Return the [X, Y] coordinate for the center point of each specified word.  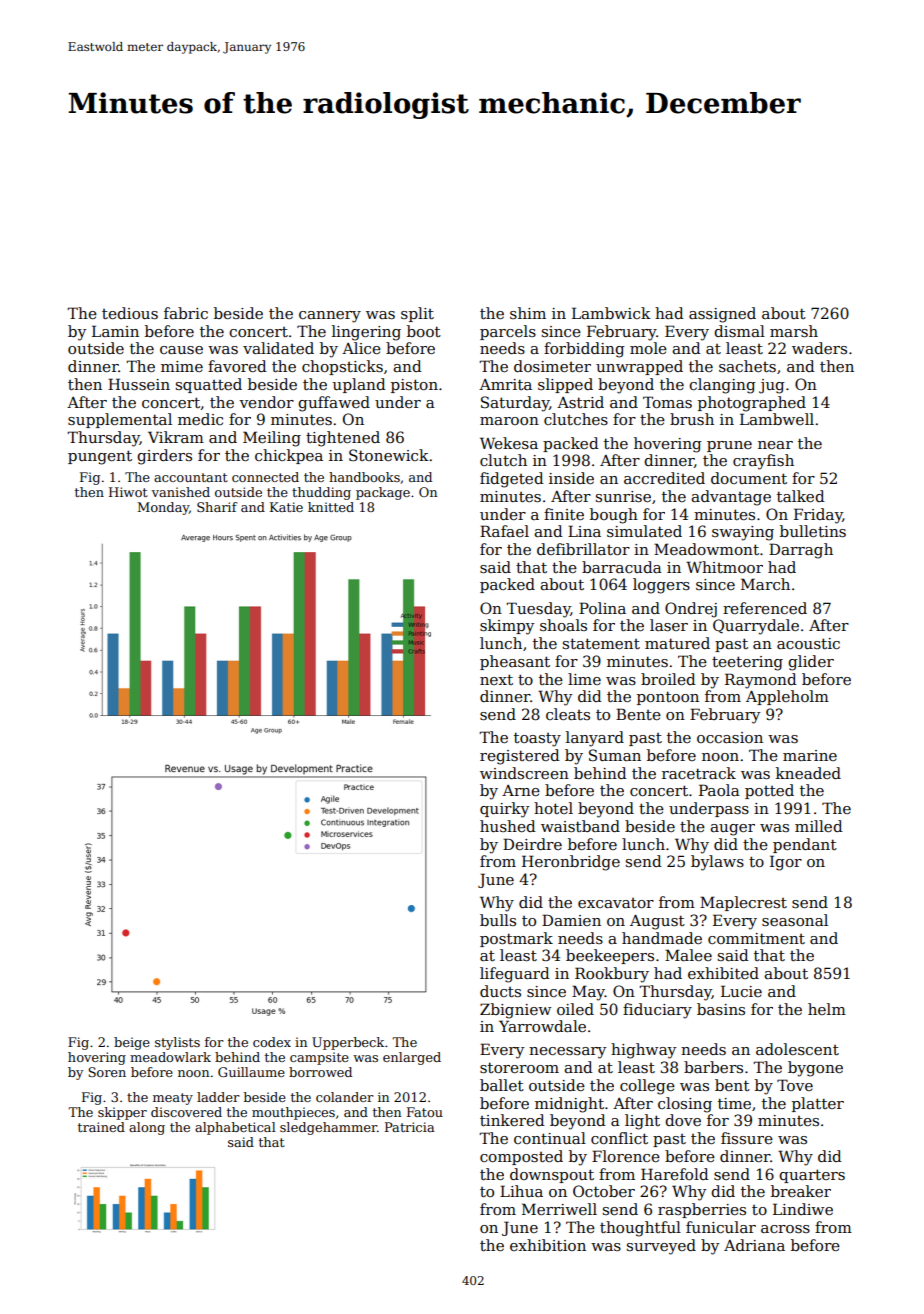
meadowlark [170, 1057]
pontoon [668, 698]
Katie [286, 507]
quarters [812, 1176]
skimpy [507, 627]
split [417, 314]
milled [819, 826]
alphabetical [235, 1128]
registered [520, 757]
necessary [567, 1053]
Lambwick [611, 313]
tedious [130, 313]
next [496, 679]
